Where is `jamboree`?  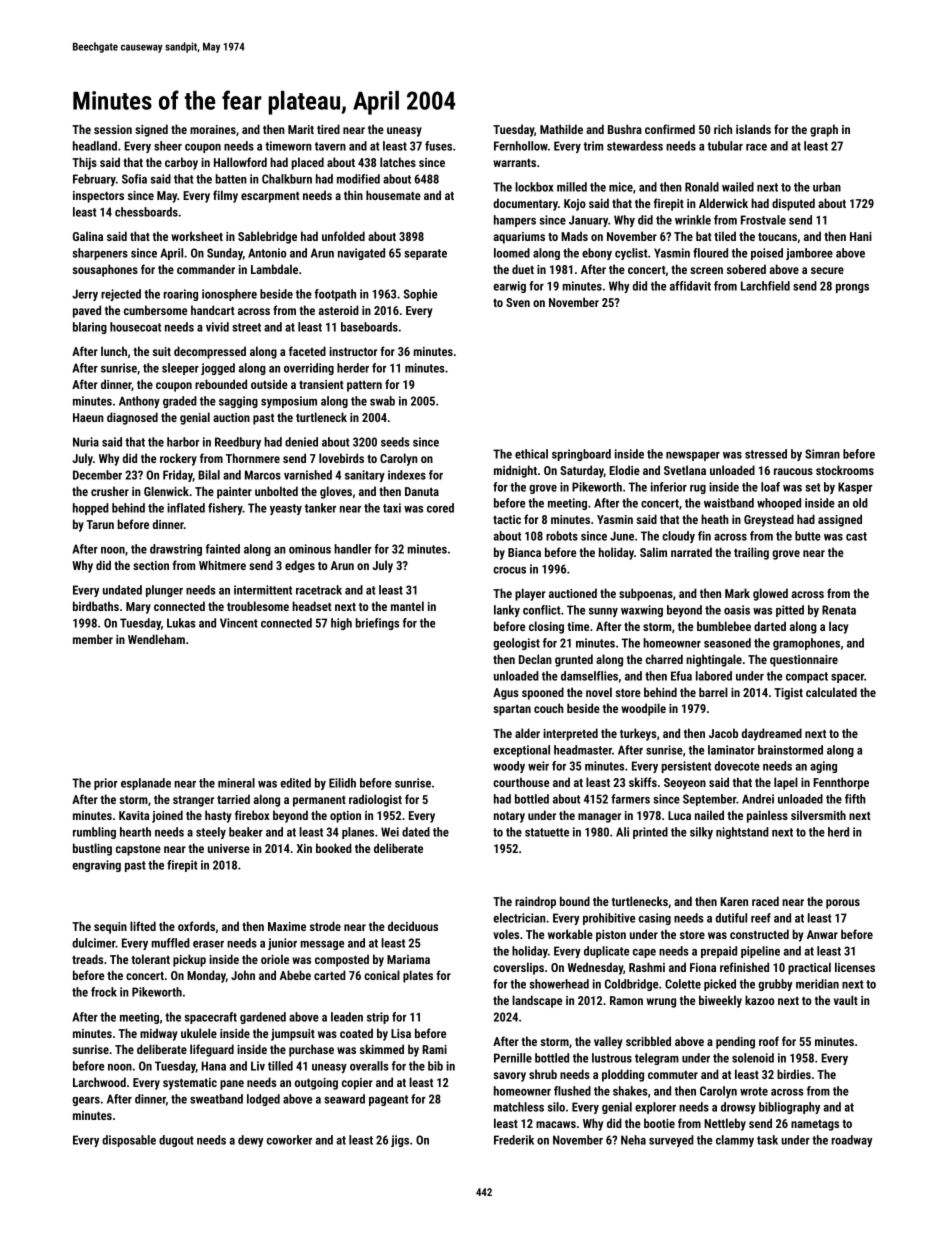
jamboree is located at coordinates (809, 254).
